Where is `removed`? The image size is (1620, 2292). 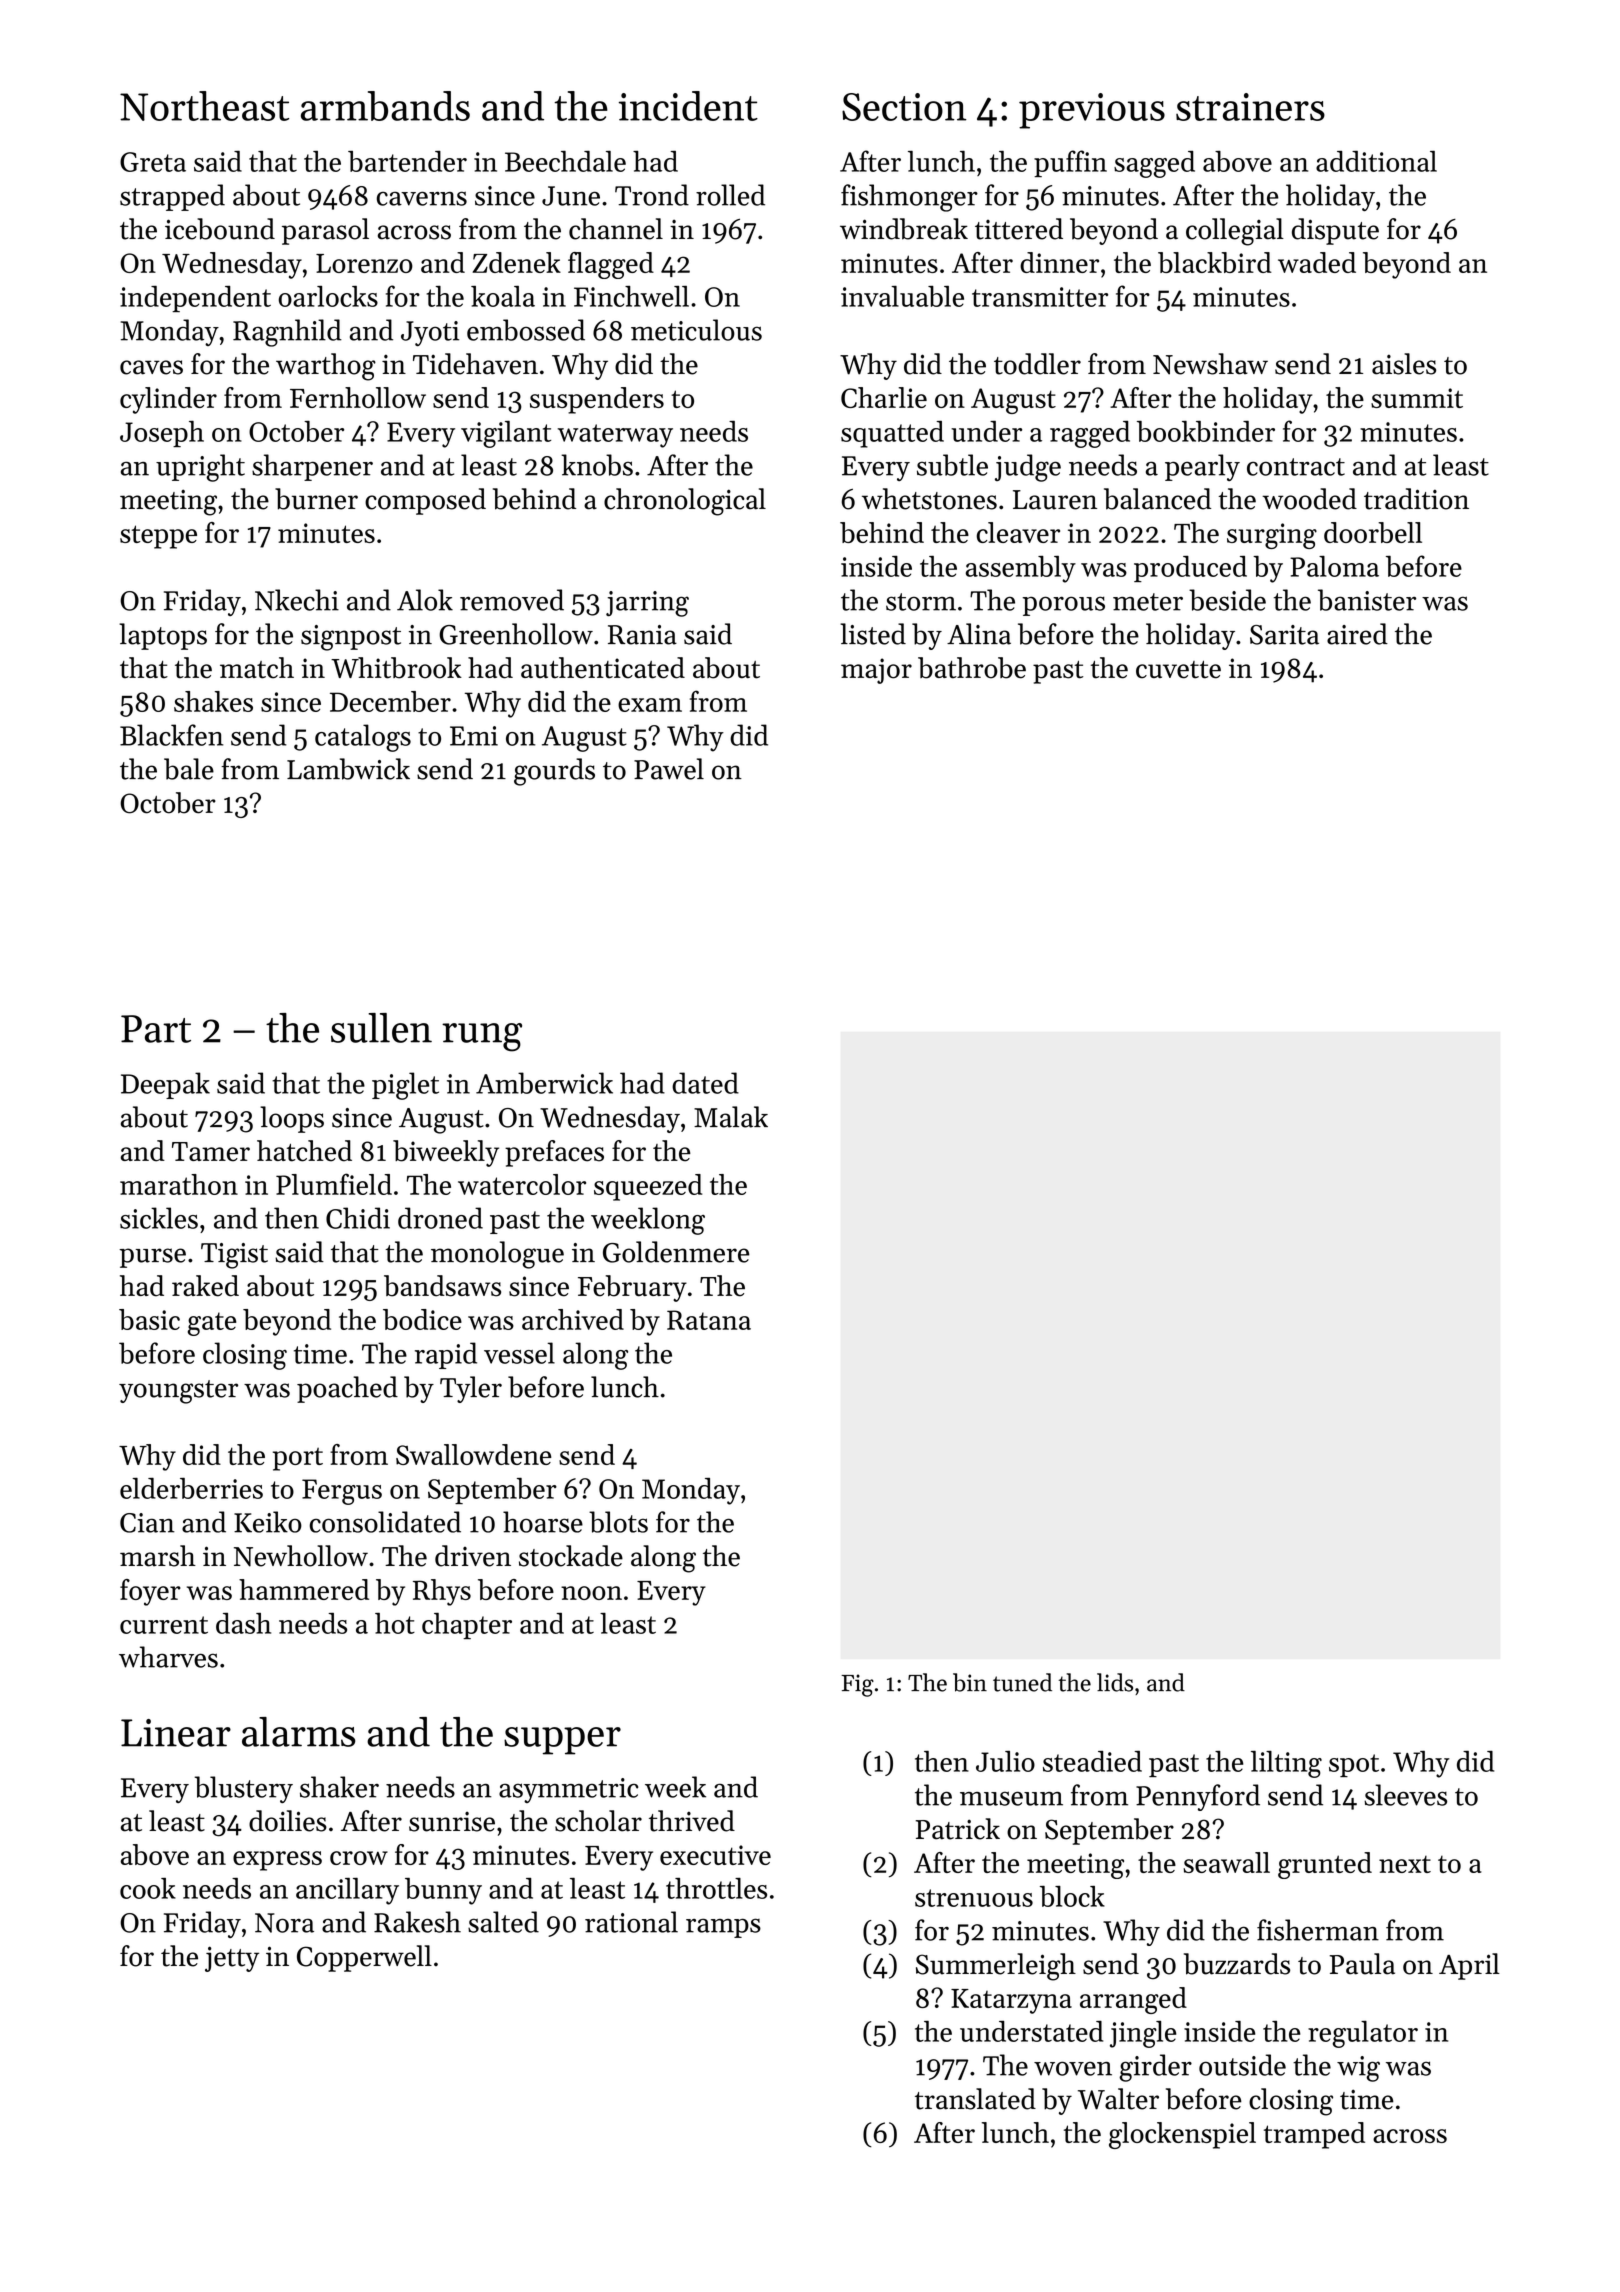 removed is located at coordinates (512, 600).
